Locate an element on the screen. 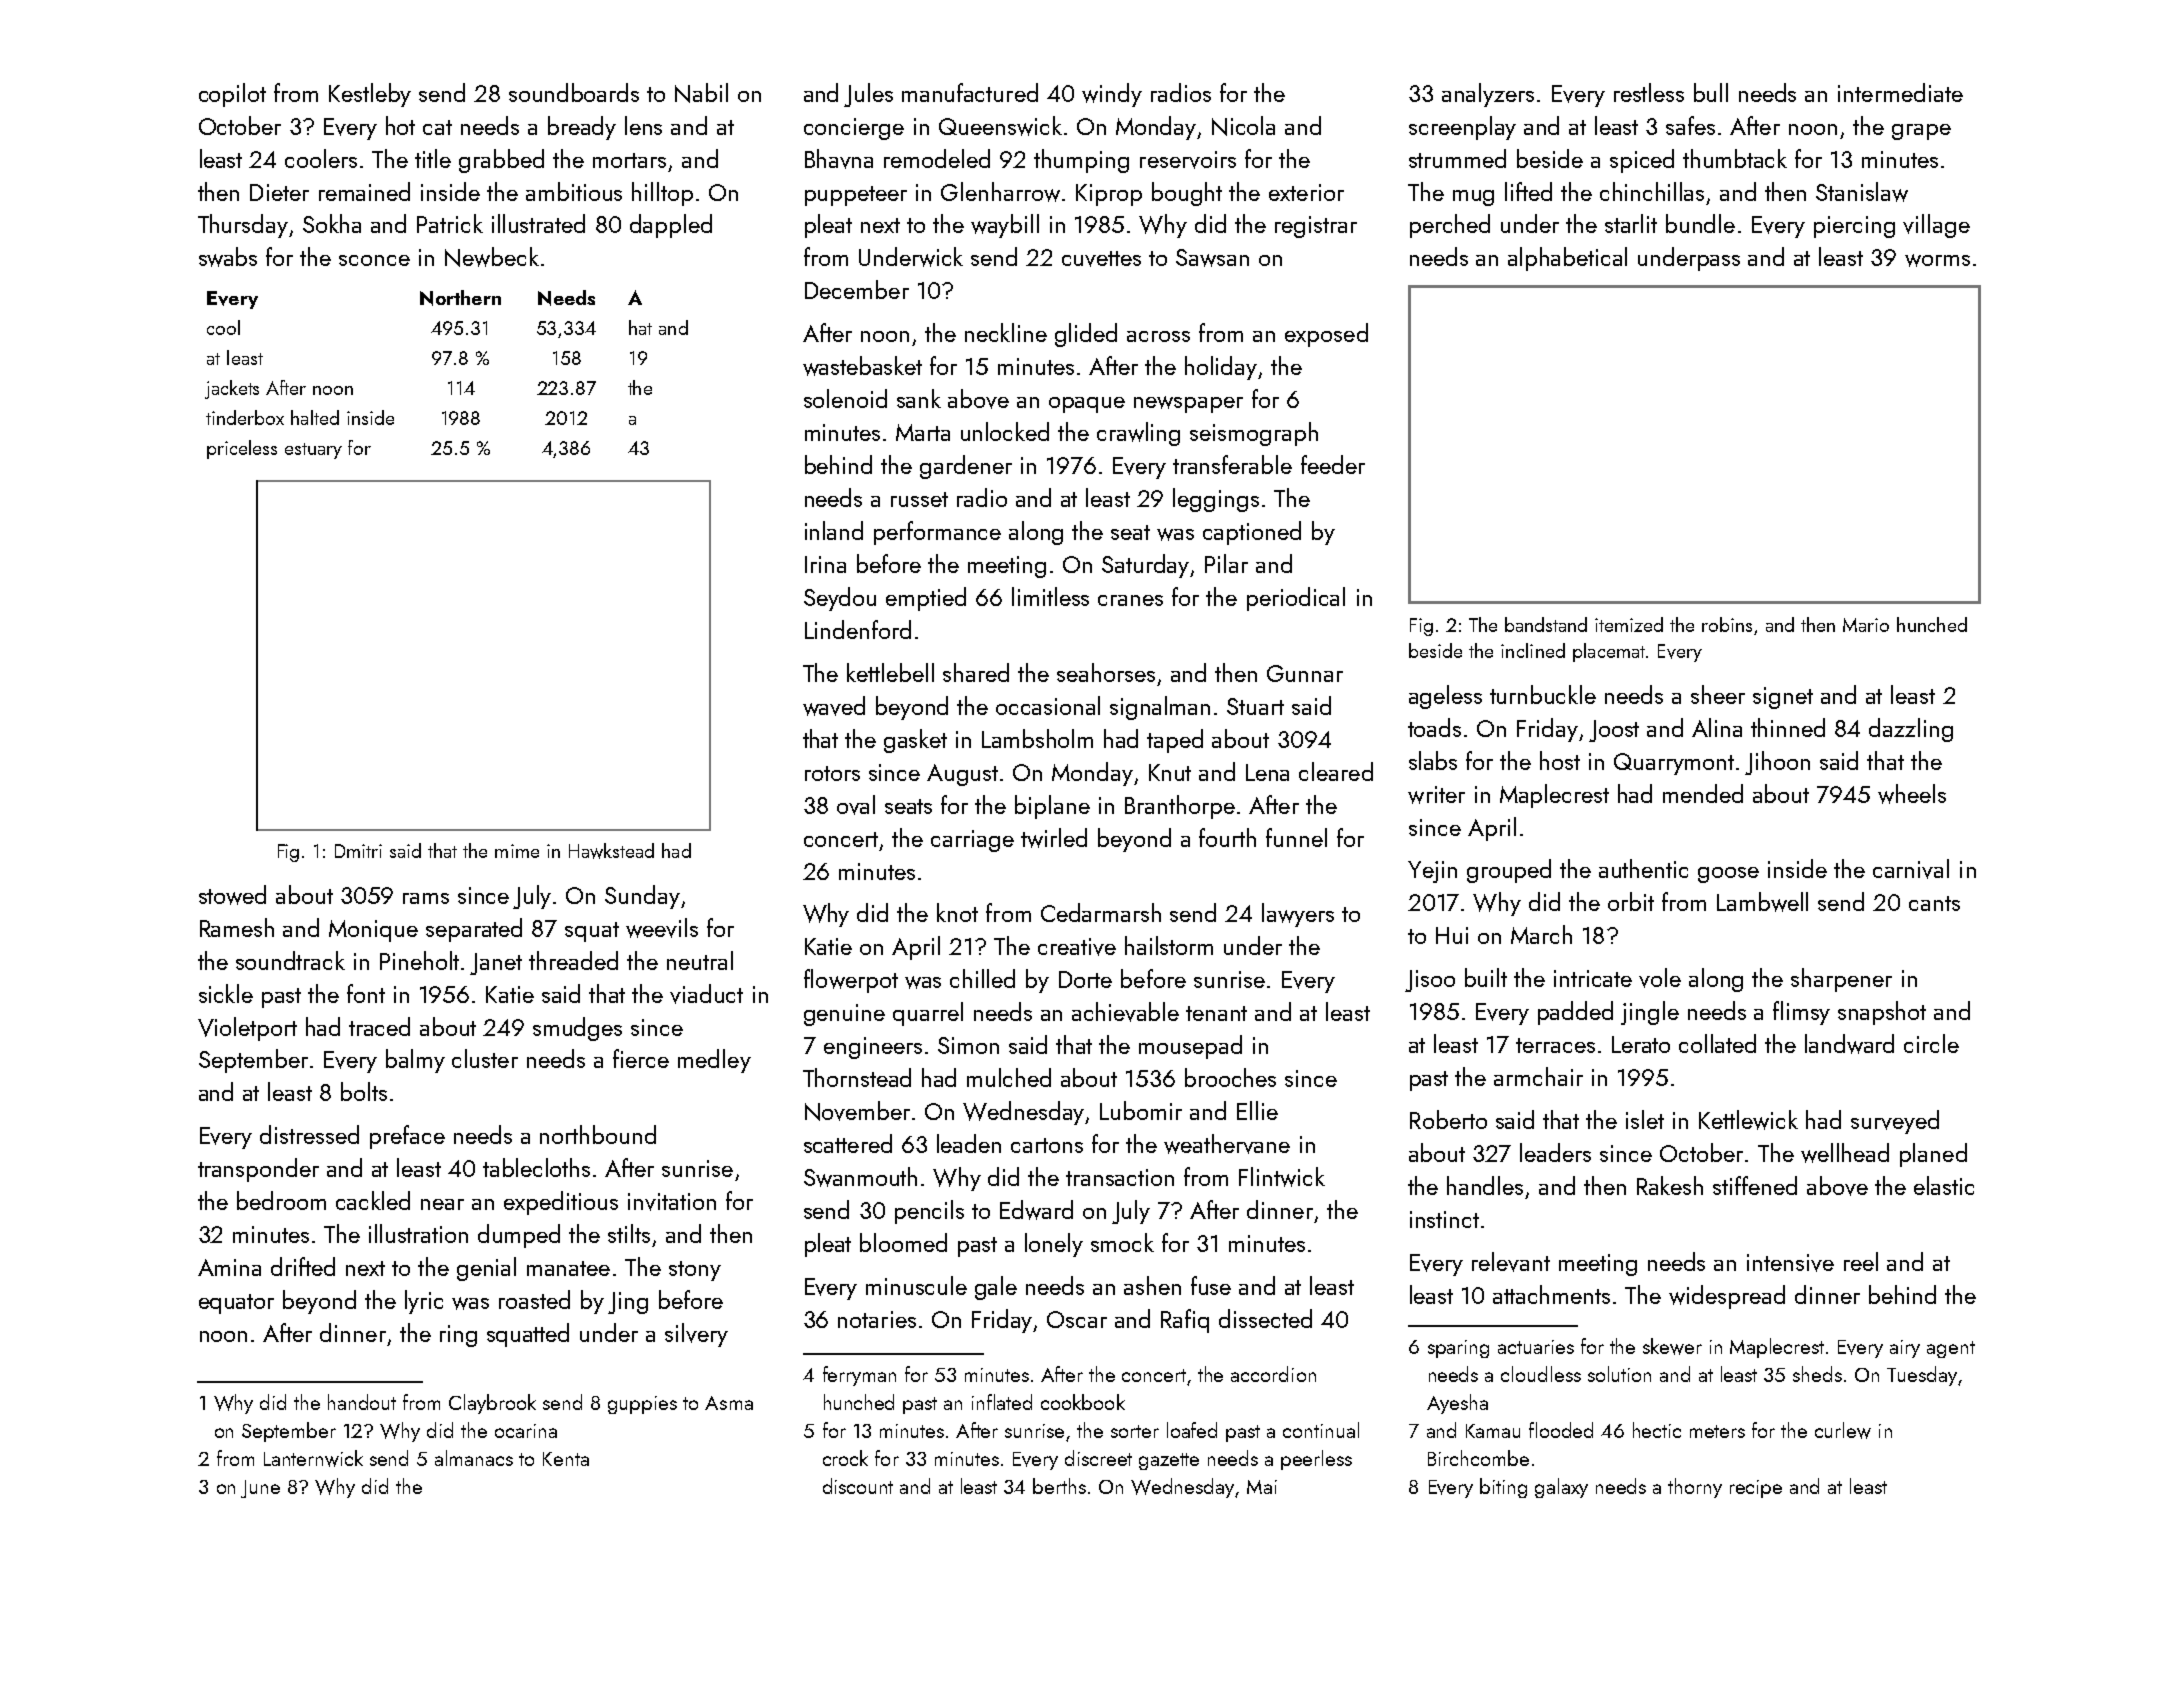 The image size is (2178, 1683). soundboards is located at coordinates (574, 92).
